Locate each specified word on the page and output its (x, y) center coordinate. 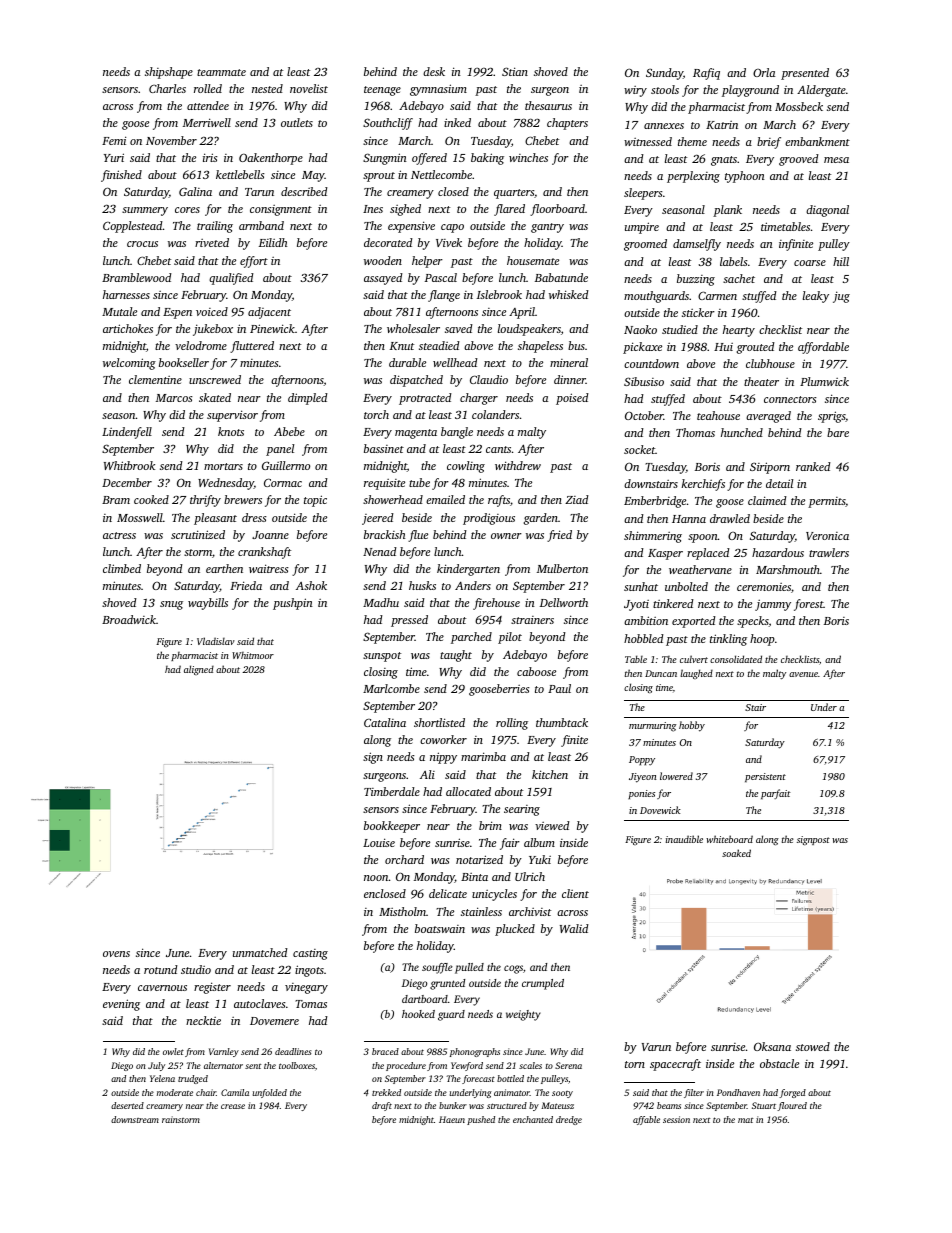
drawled (730, 518)
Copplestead (133, 227)
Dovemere (274, 1021)
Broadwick (129, 619)
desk (434, 71)
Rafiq (706, 74)
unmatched (260, 952)
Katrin (722, 125)
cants (498, 449)
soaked (736, 853)
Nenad (380, 551)
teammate (221, 72)
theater (761, 381)
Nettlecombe (441, 174)
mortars (223, 466)
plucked (515, 930)
